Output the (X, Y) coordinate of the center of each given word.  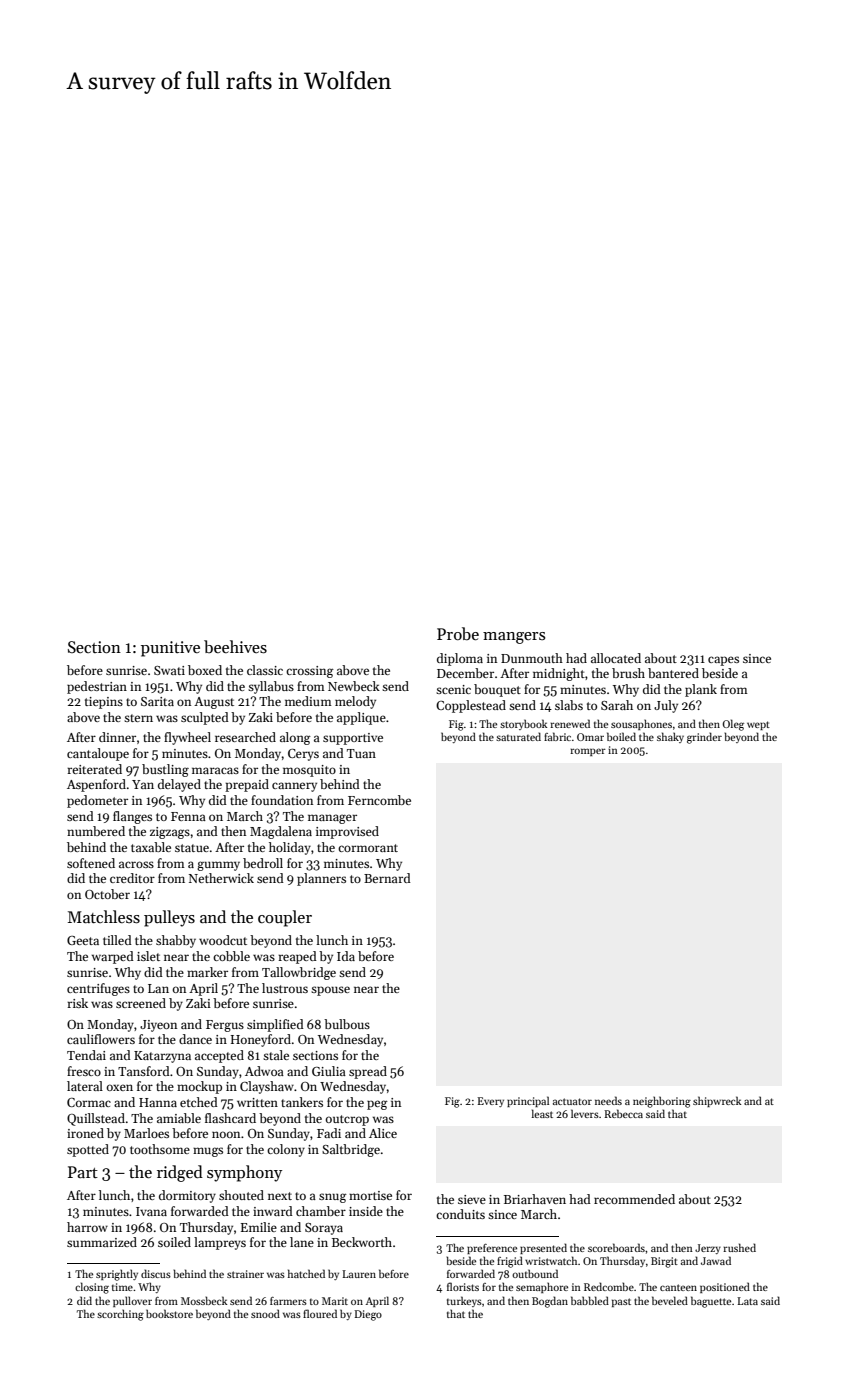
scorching (120, 1315)
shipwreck (717, 1101)
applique (361, 718)
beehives (235, 647)
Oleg (733, 725)
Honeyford (261, 1040)
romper (588, 752)
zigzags (170, 833)
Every (490, 1102)
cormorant (368, 848)
